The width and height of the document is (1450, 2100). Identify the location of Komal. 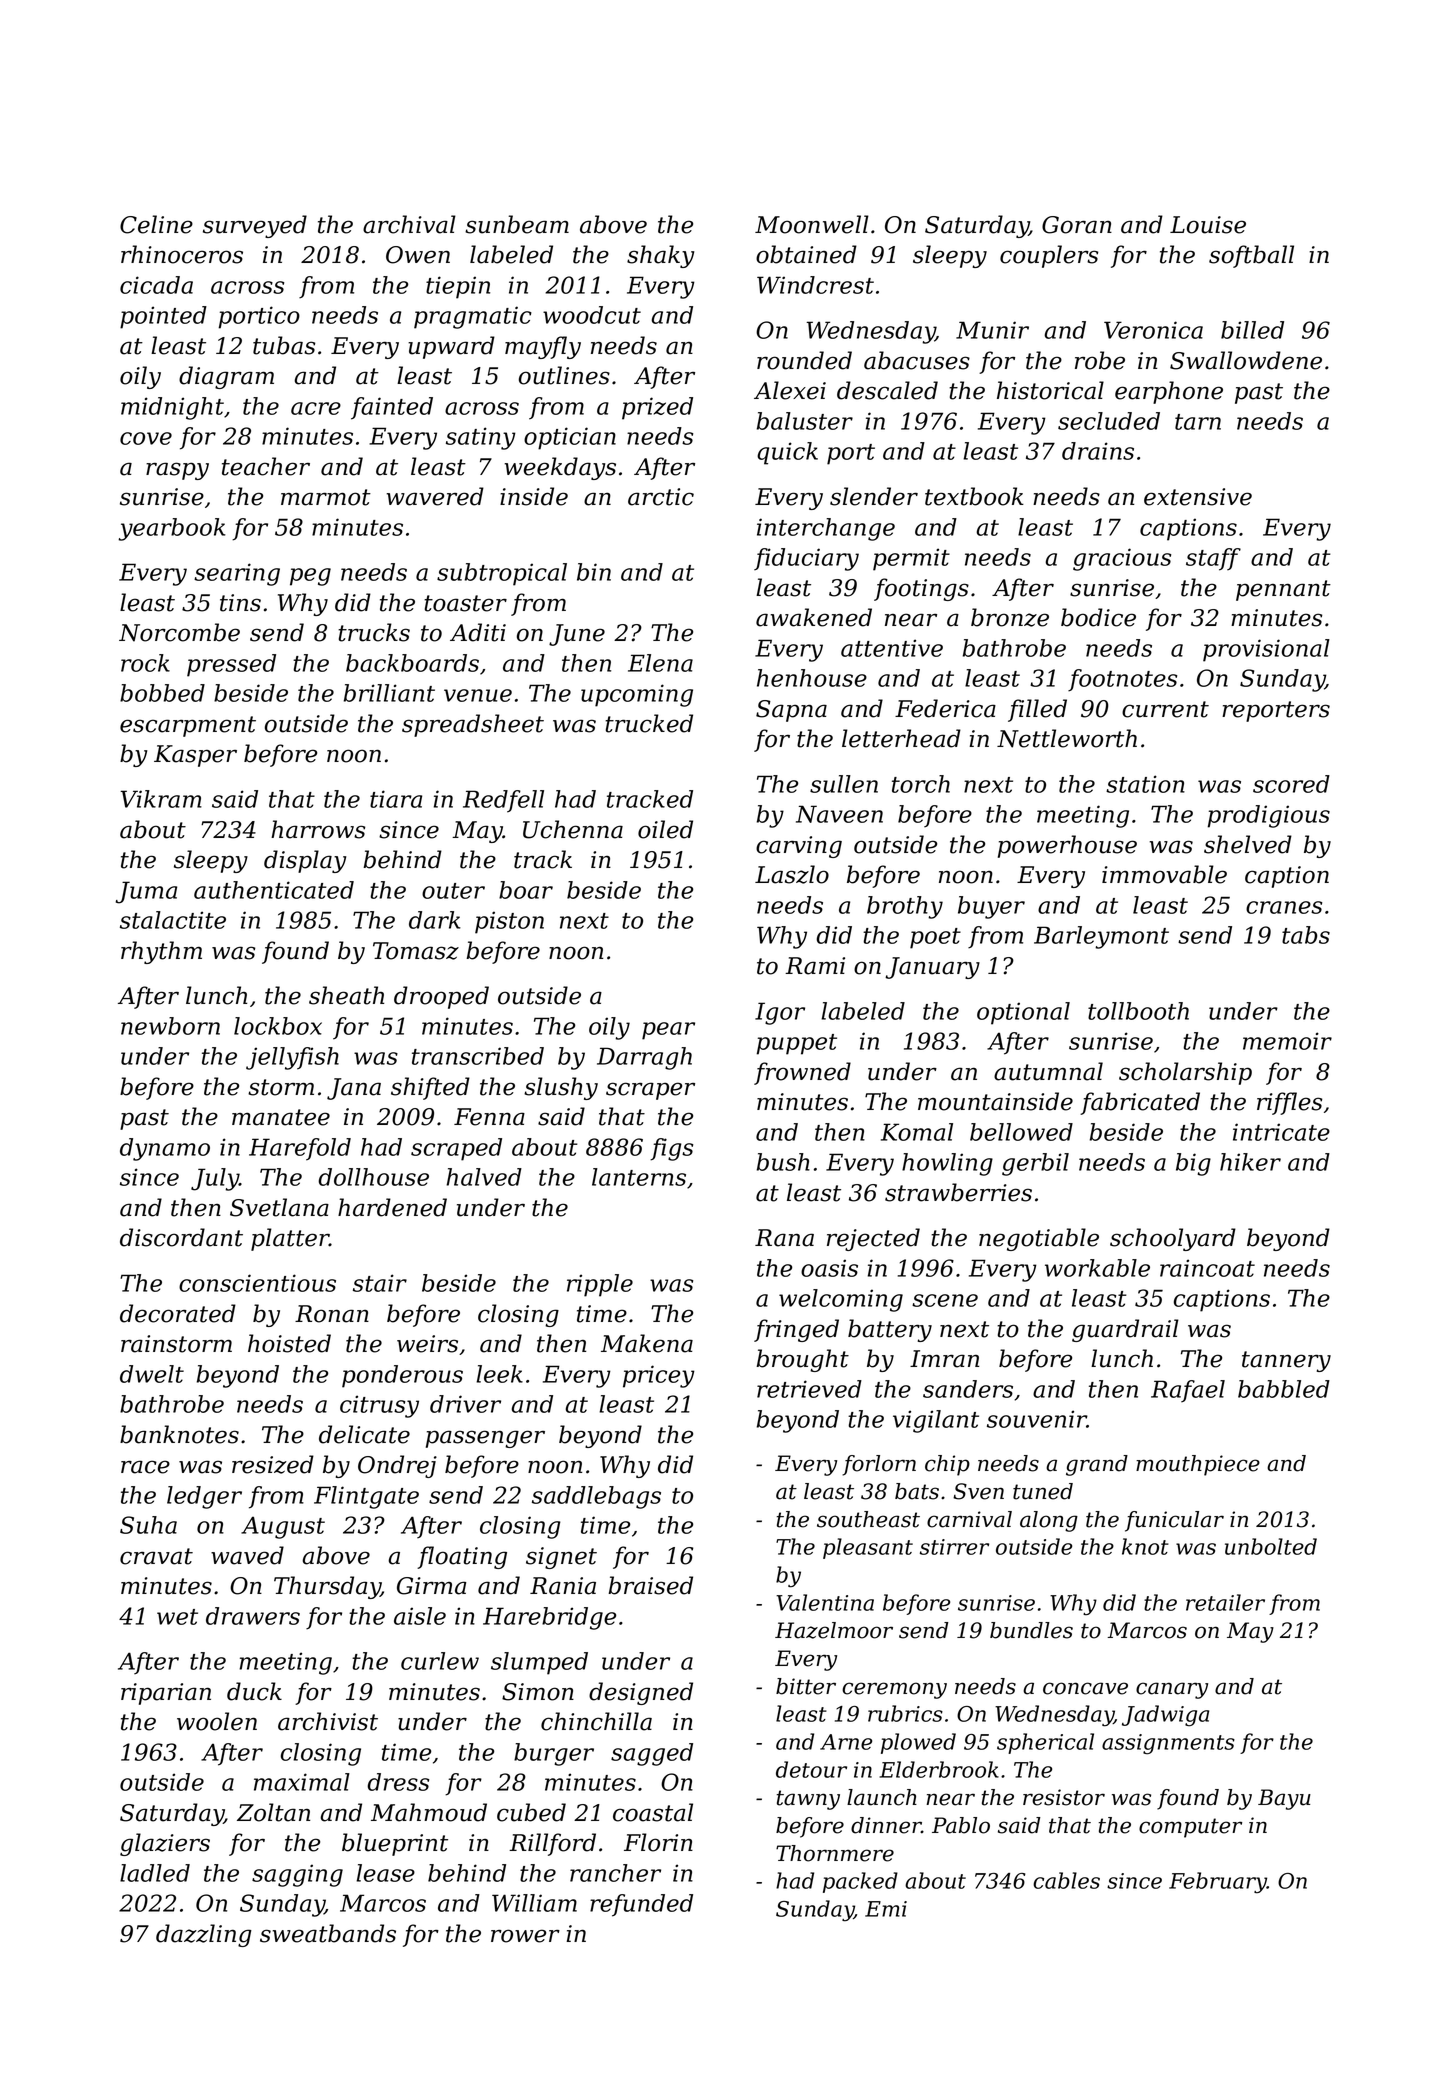
(917, 1132).
